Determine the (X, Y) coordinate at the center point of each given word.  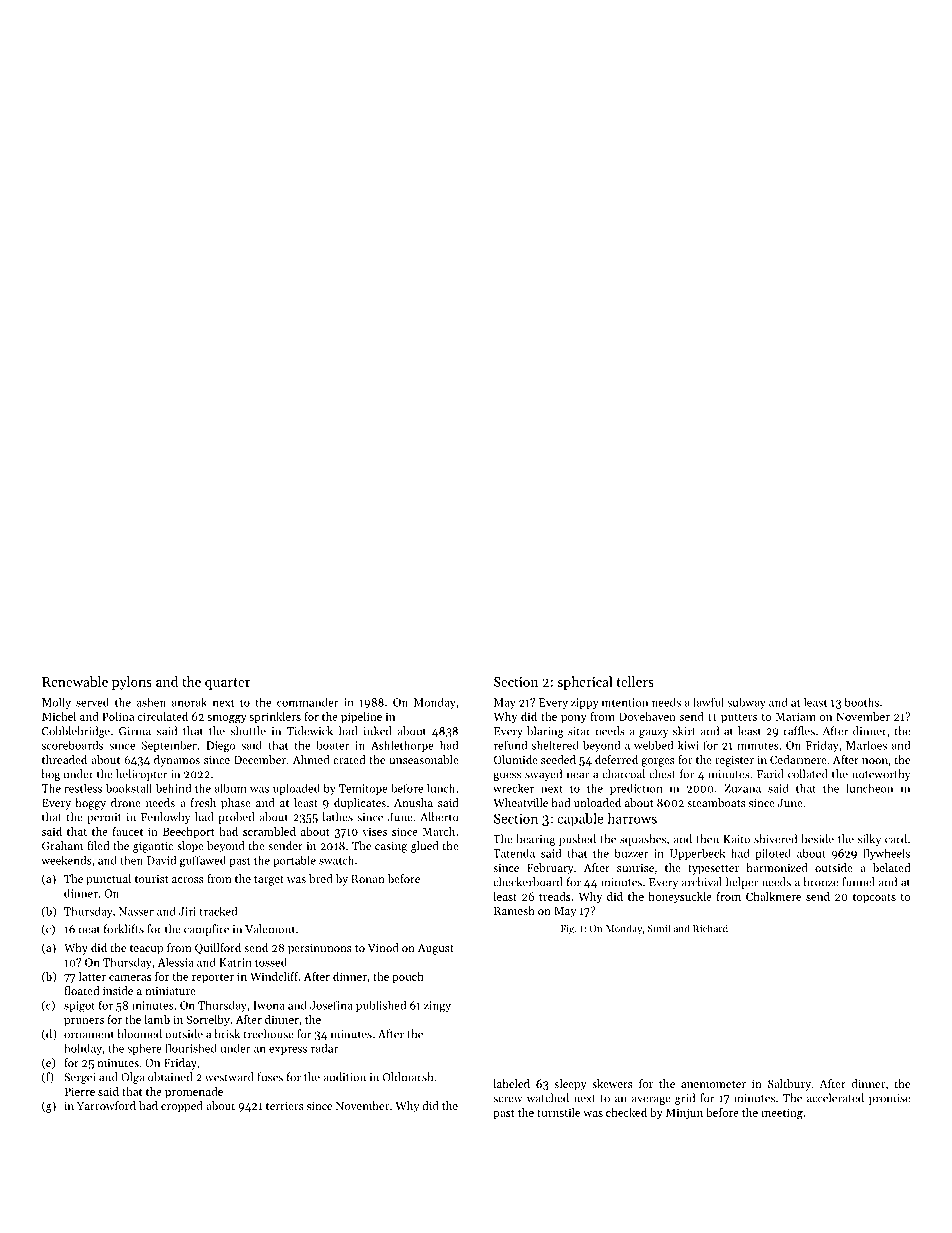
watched (548, 1098)
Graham (62, 845)
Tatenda (514, 853)
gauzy (654, 733)
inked (377, 731)
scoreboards (72, 745)
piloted (773, 854)
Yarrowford (106, 1105)
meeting (782, 1114)
